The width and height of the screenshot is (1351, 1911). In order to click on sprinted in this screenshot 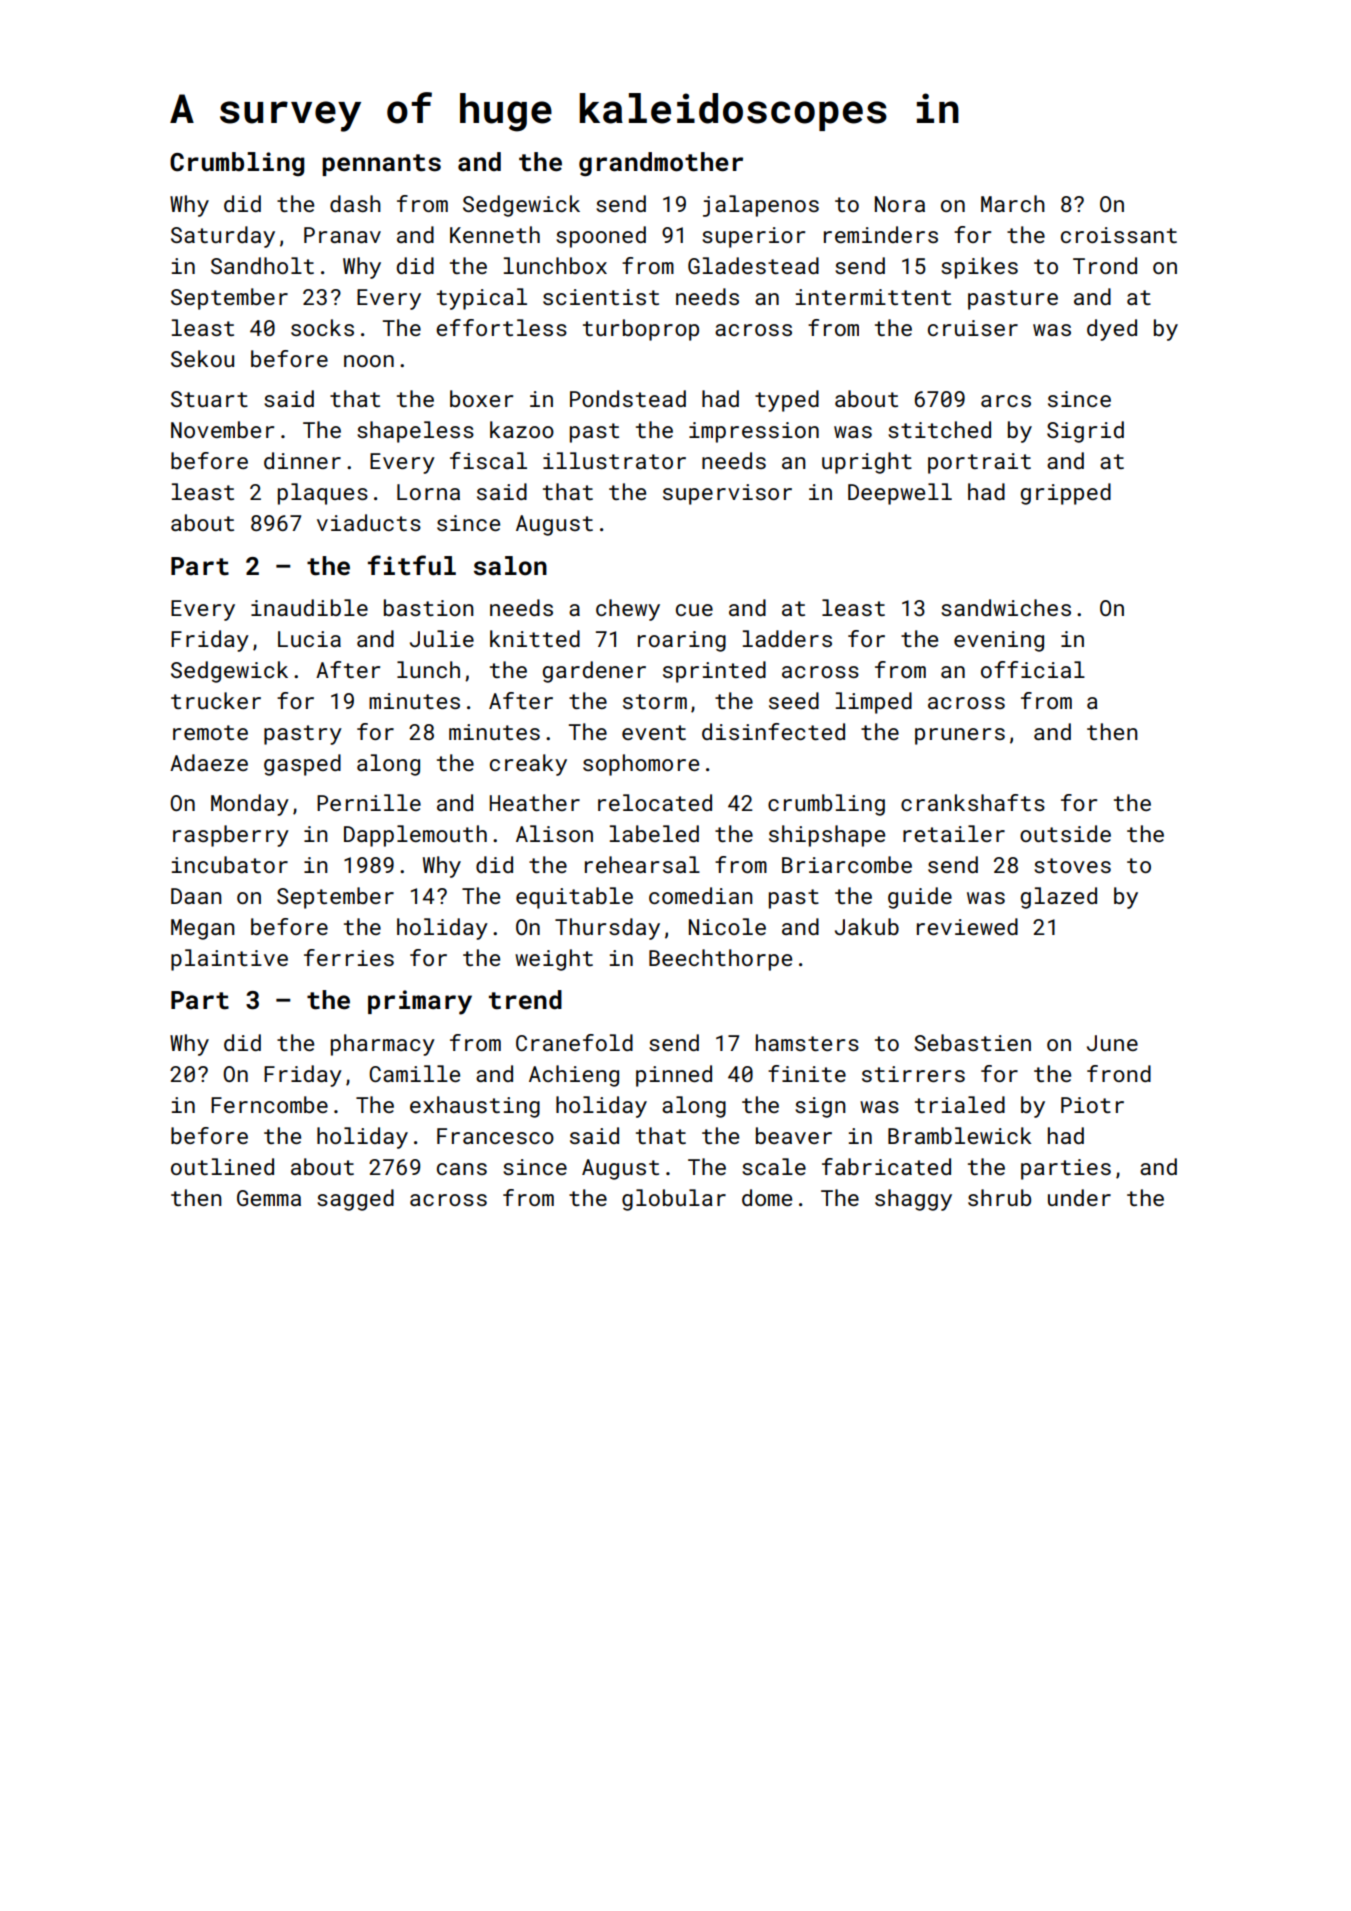, I will do `click(714, 672)`.
